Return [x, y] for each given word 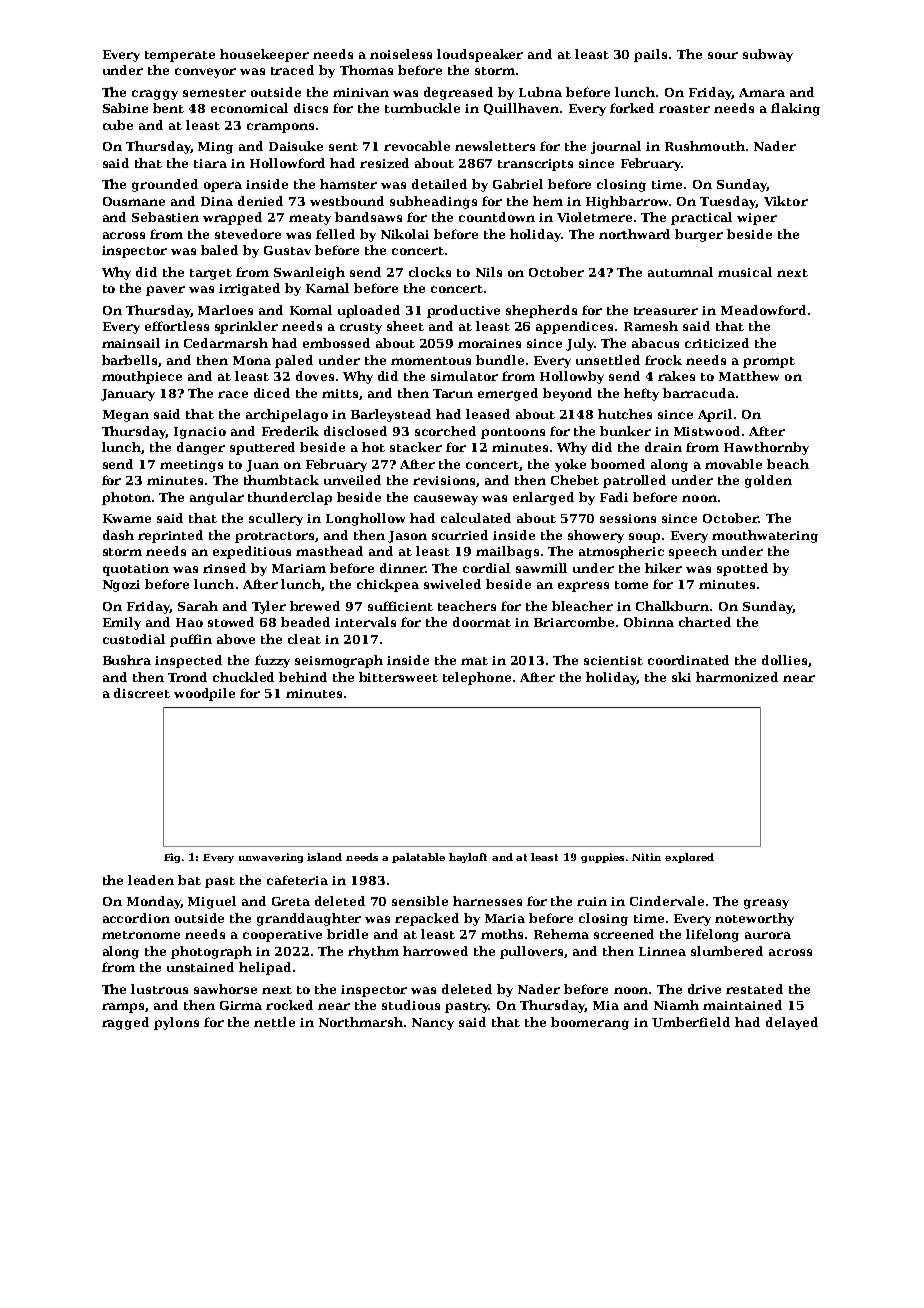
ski [681, 677]
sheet [405, 326]
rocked [289, 1005]
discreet [142, 693]
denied [260, 201]
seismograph [339, 661]
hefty [641, 394]
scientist [613, 660]
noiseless [401, 54]
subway [768, 55]
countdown [497, 217]
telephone [477, 678]
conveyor [205, 73]
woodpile [204, 694]
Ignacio [200, 433]
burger [699, 235]
